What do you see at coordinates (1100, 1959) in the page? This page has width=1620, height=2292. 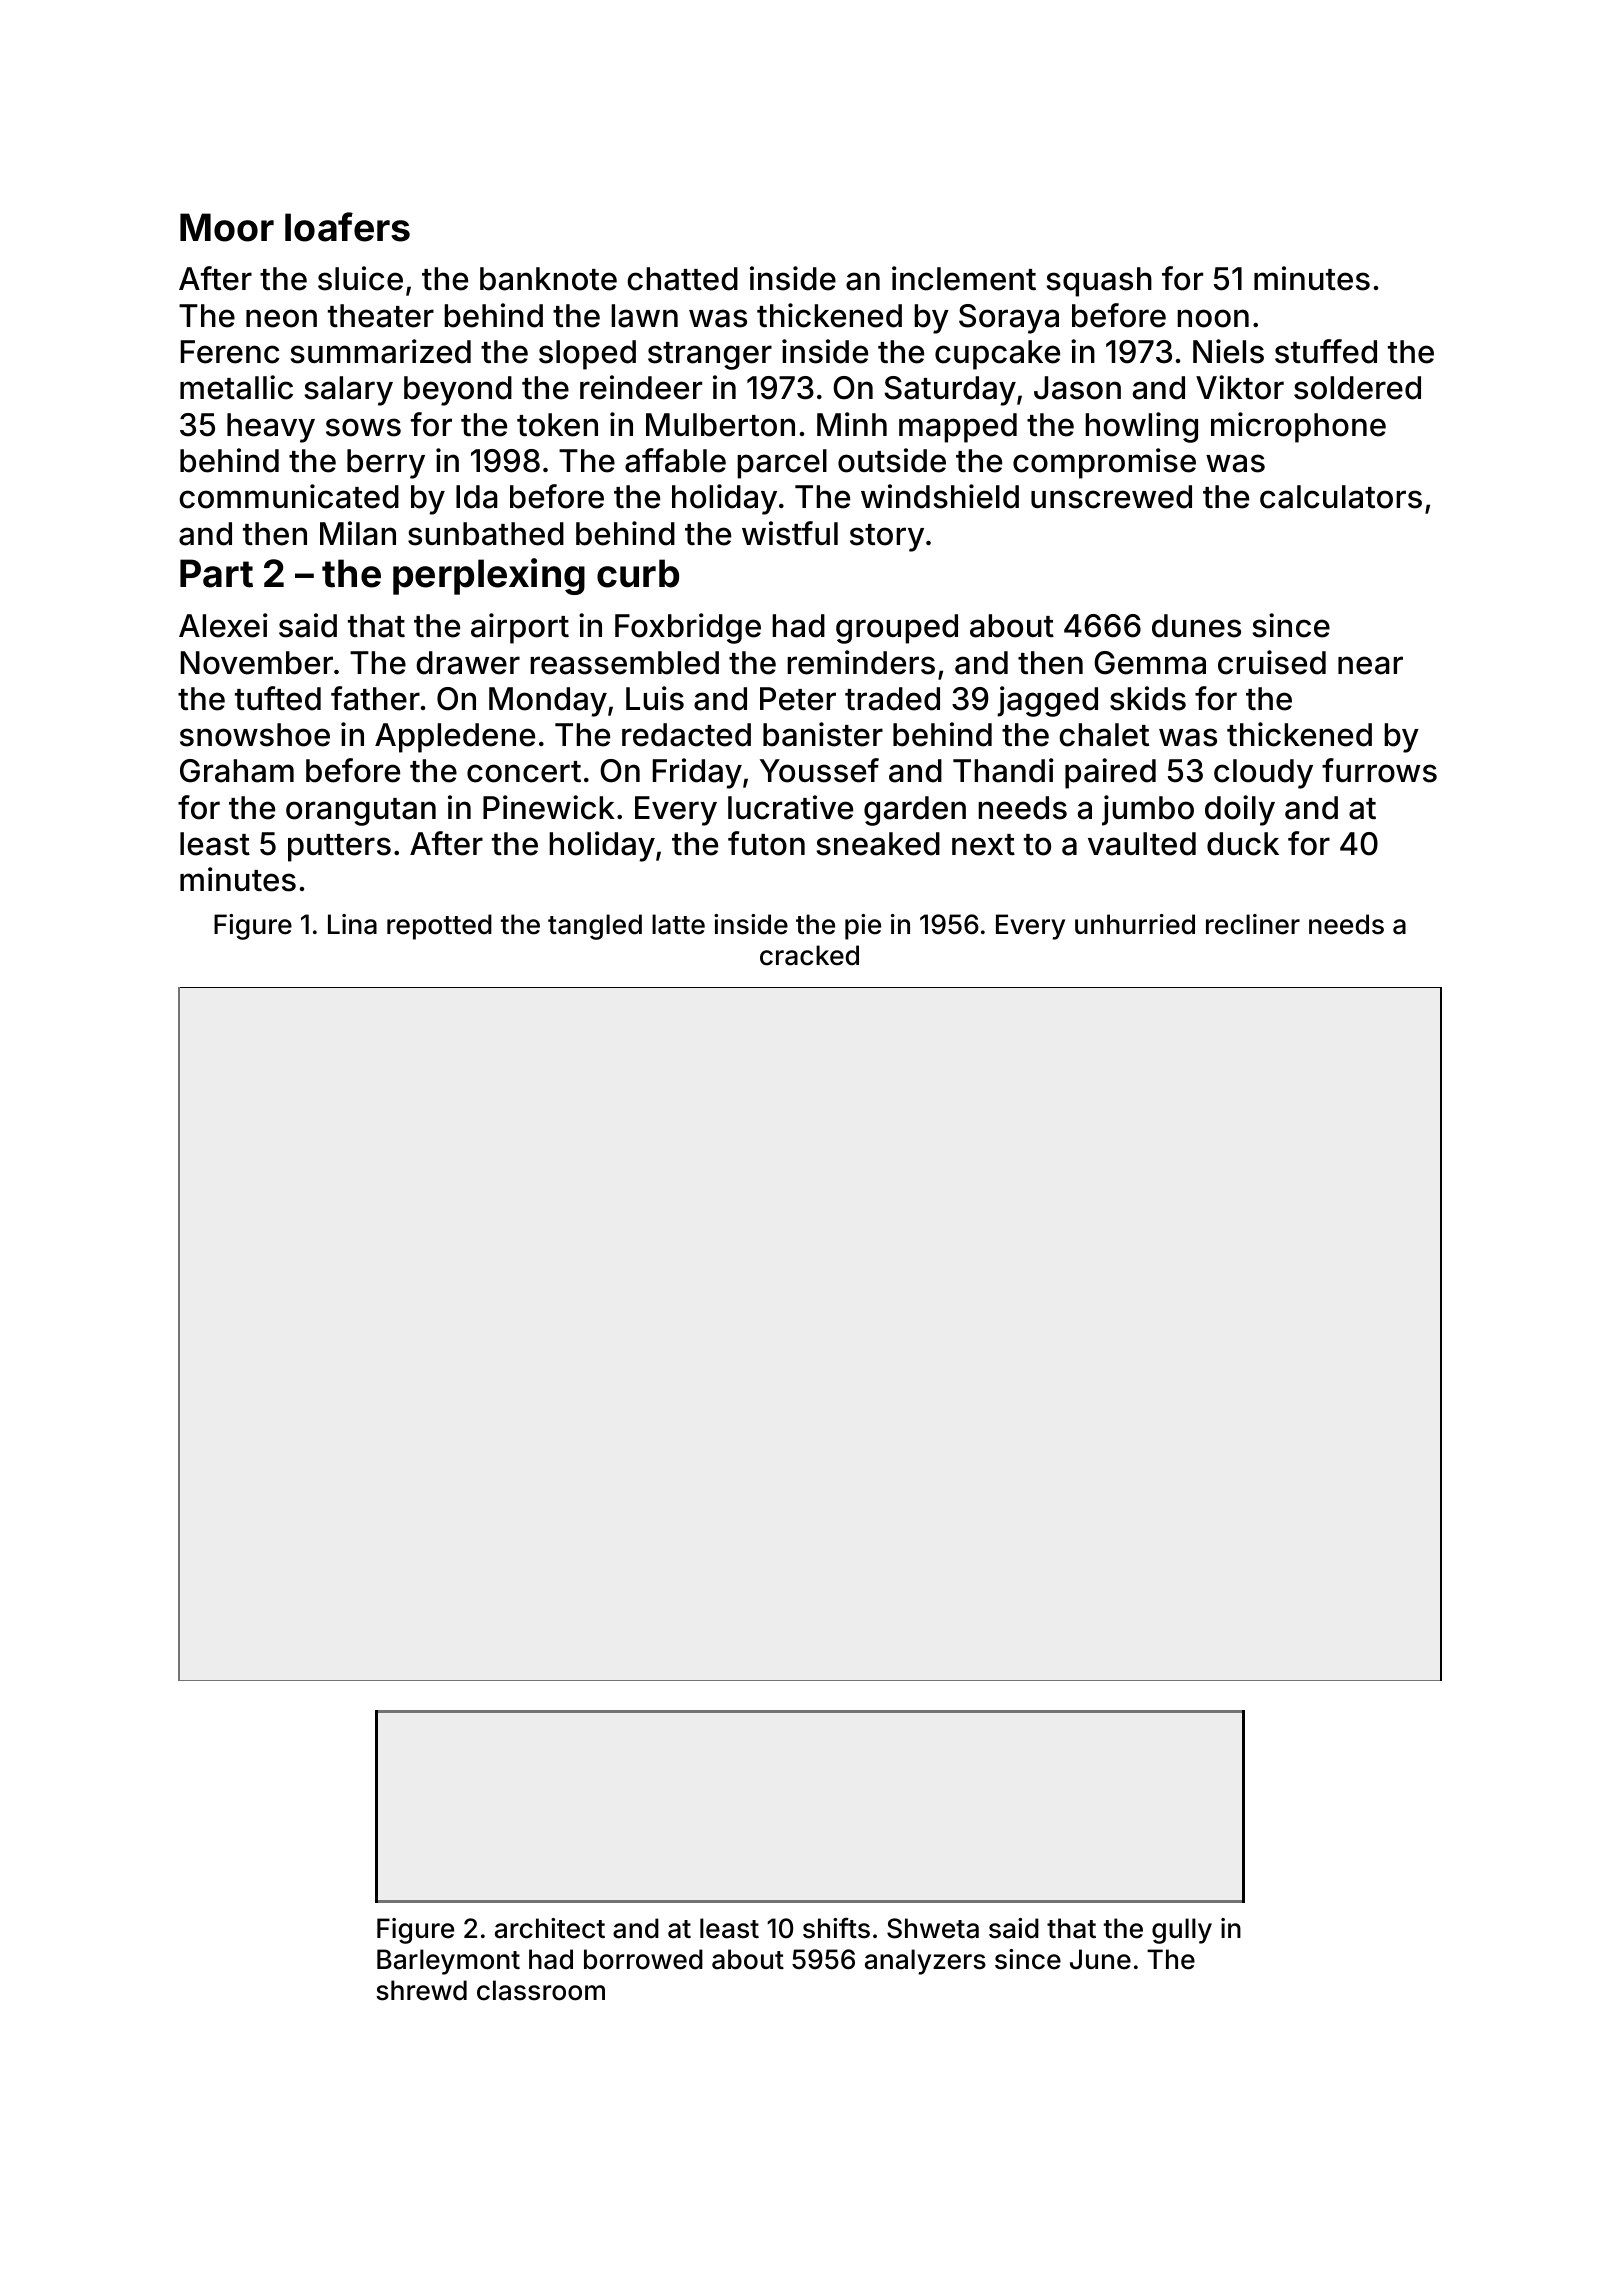 I see `June` at bounding box center [1100, 1959].
